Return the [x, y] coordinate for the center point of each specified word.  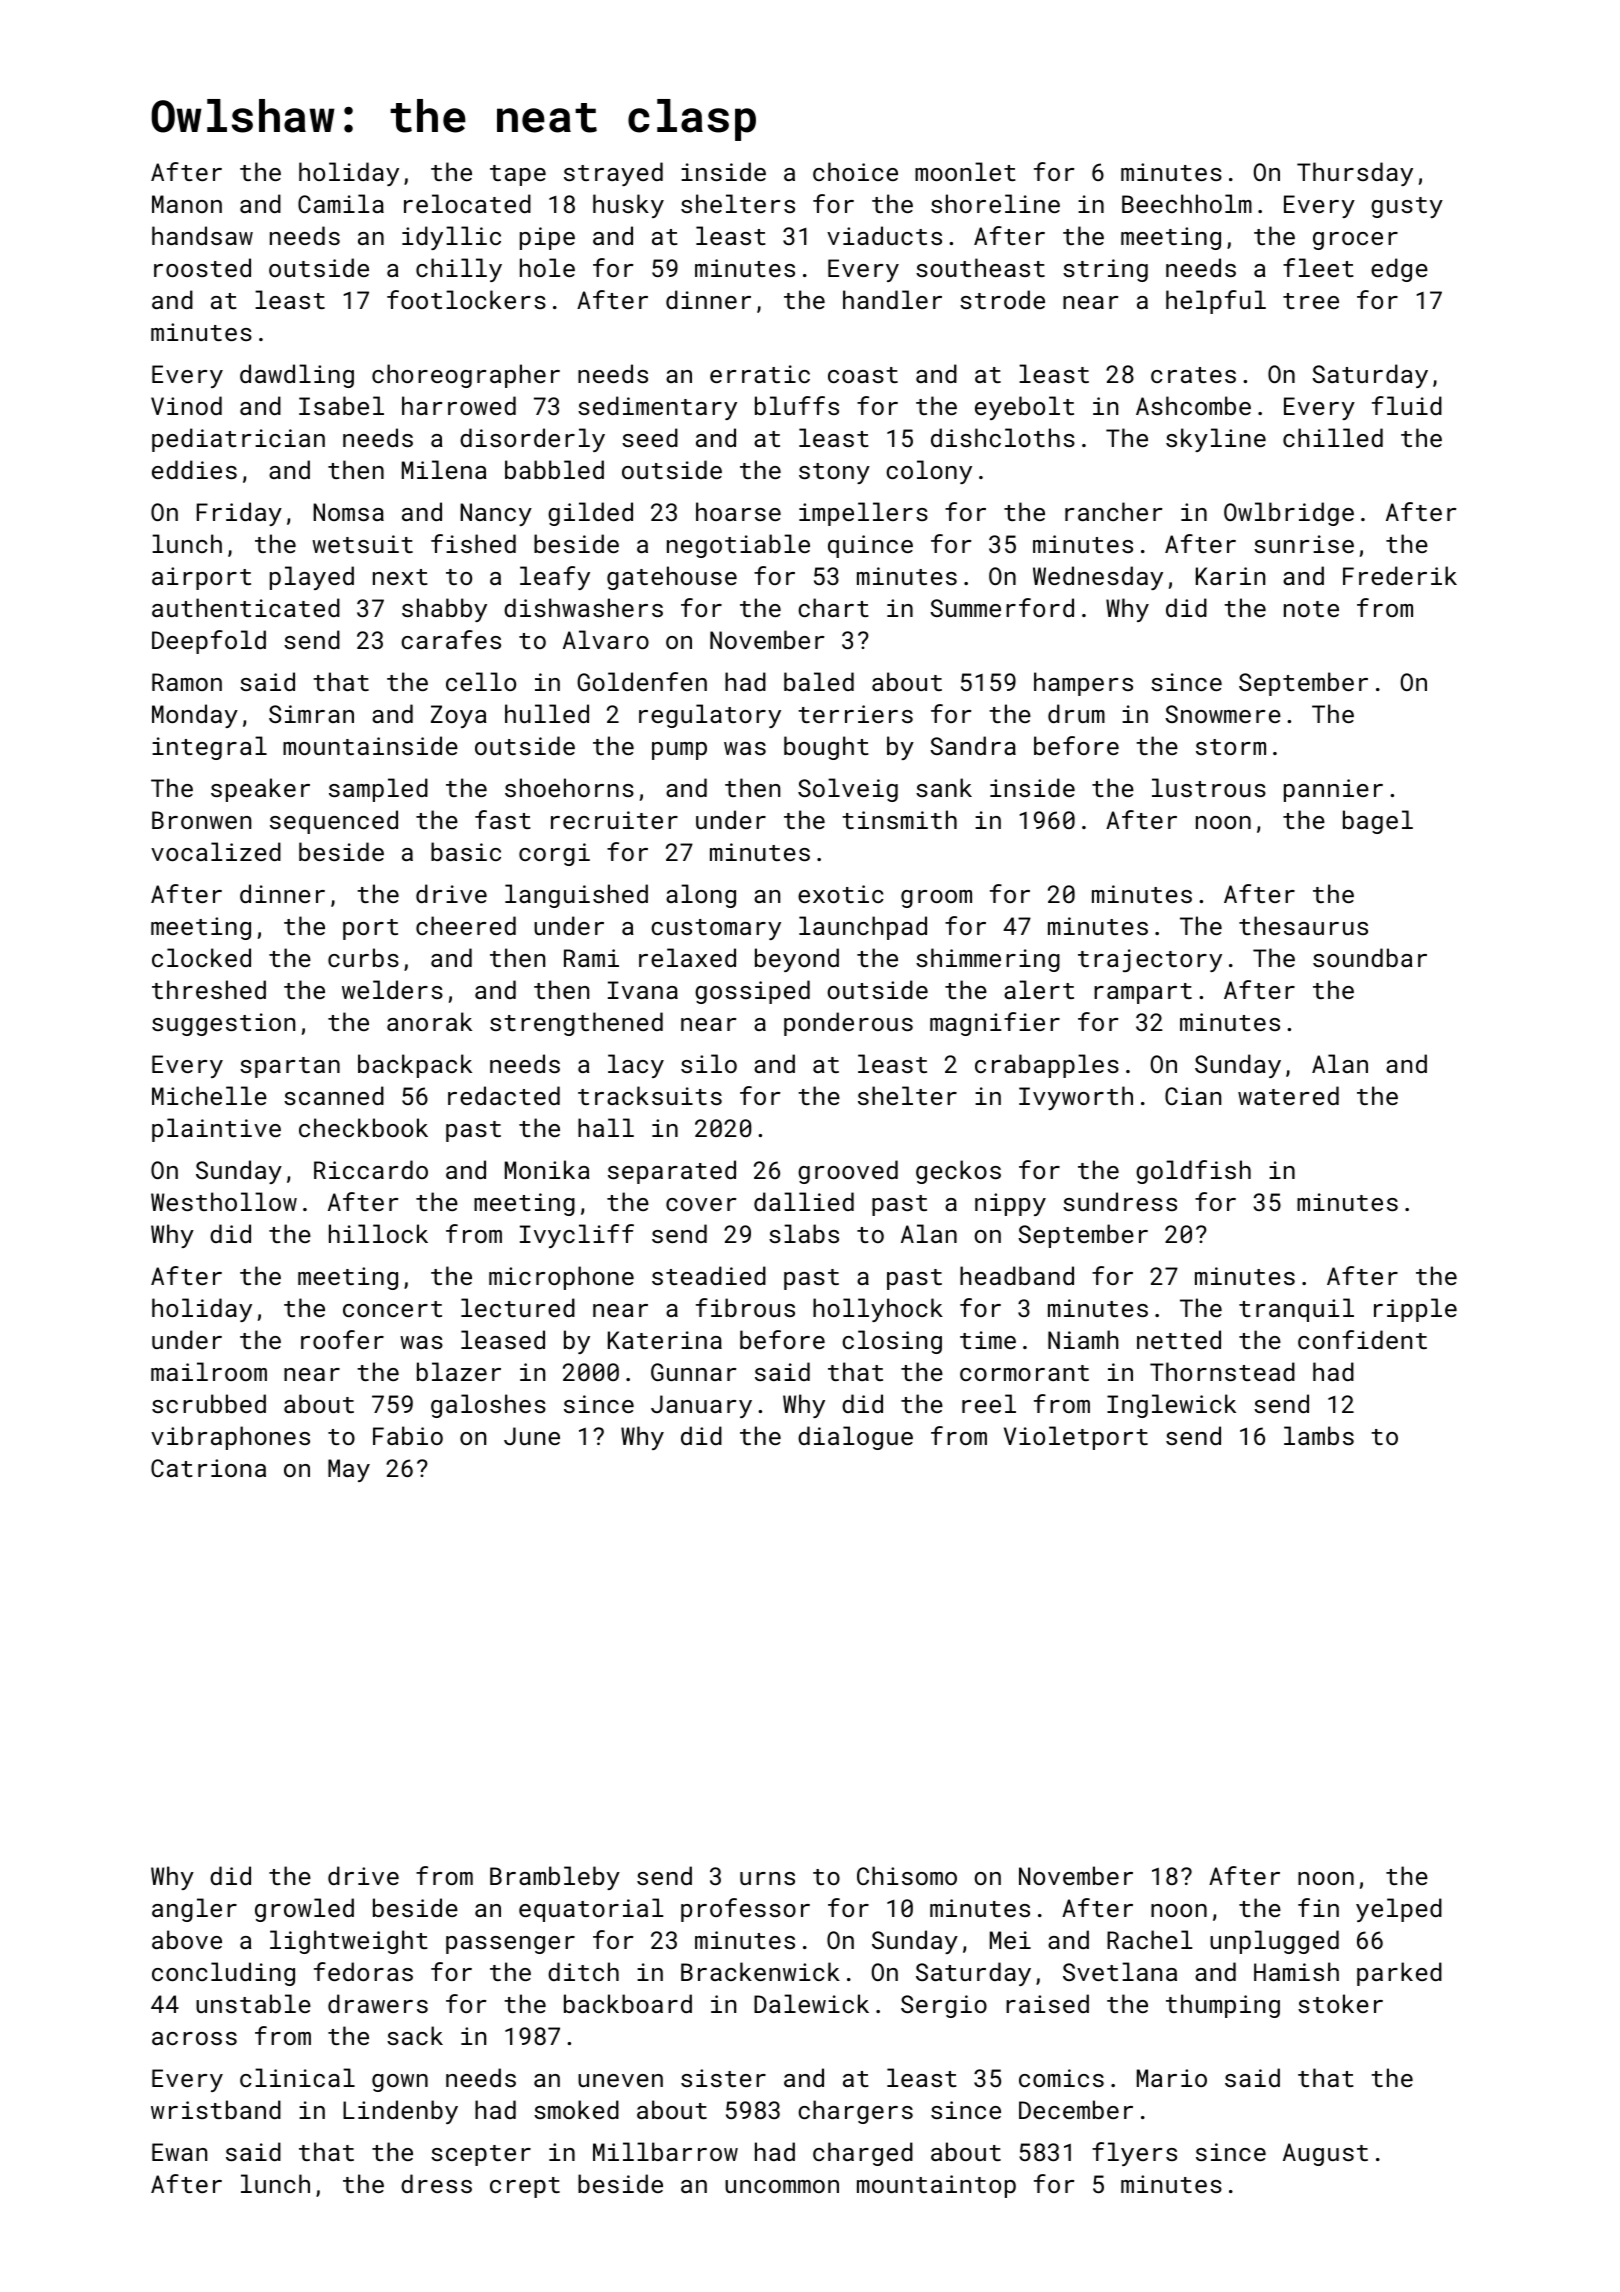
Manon [187, 204]
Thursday [1355, 174]
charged [863, 2154]
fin [1318, 1907]
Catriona [208, 1468]
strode [1002, 299]
